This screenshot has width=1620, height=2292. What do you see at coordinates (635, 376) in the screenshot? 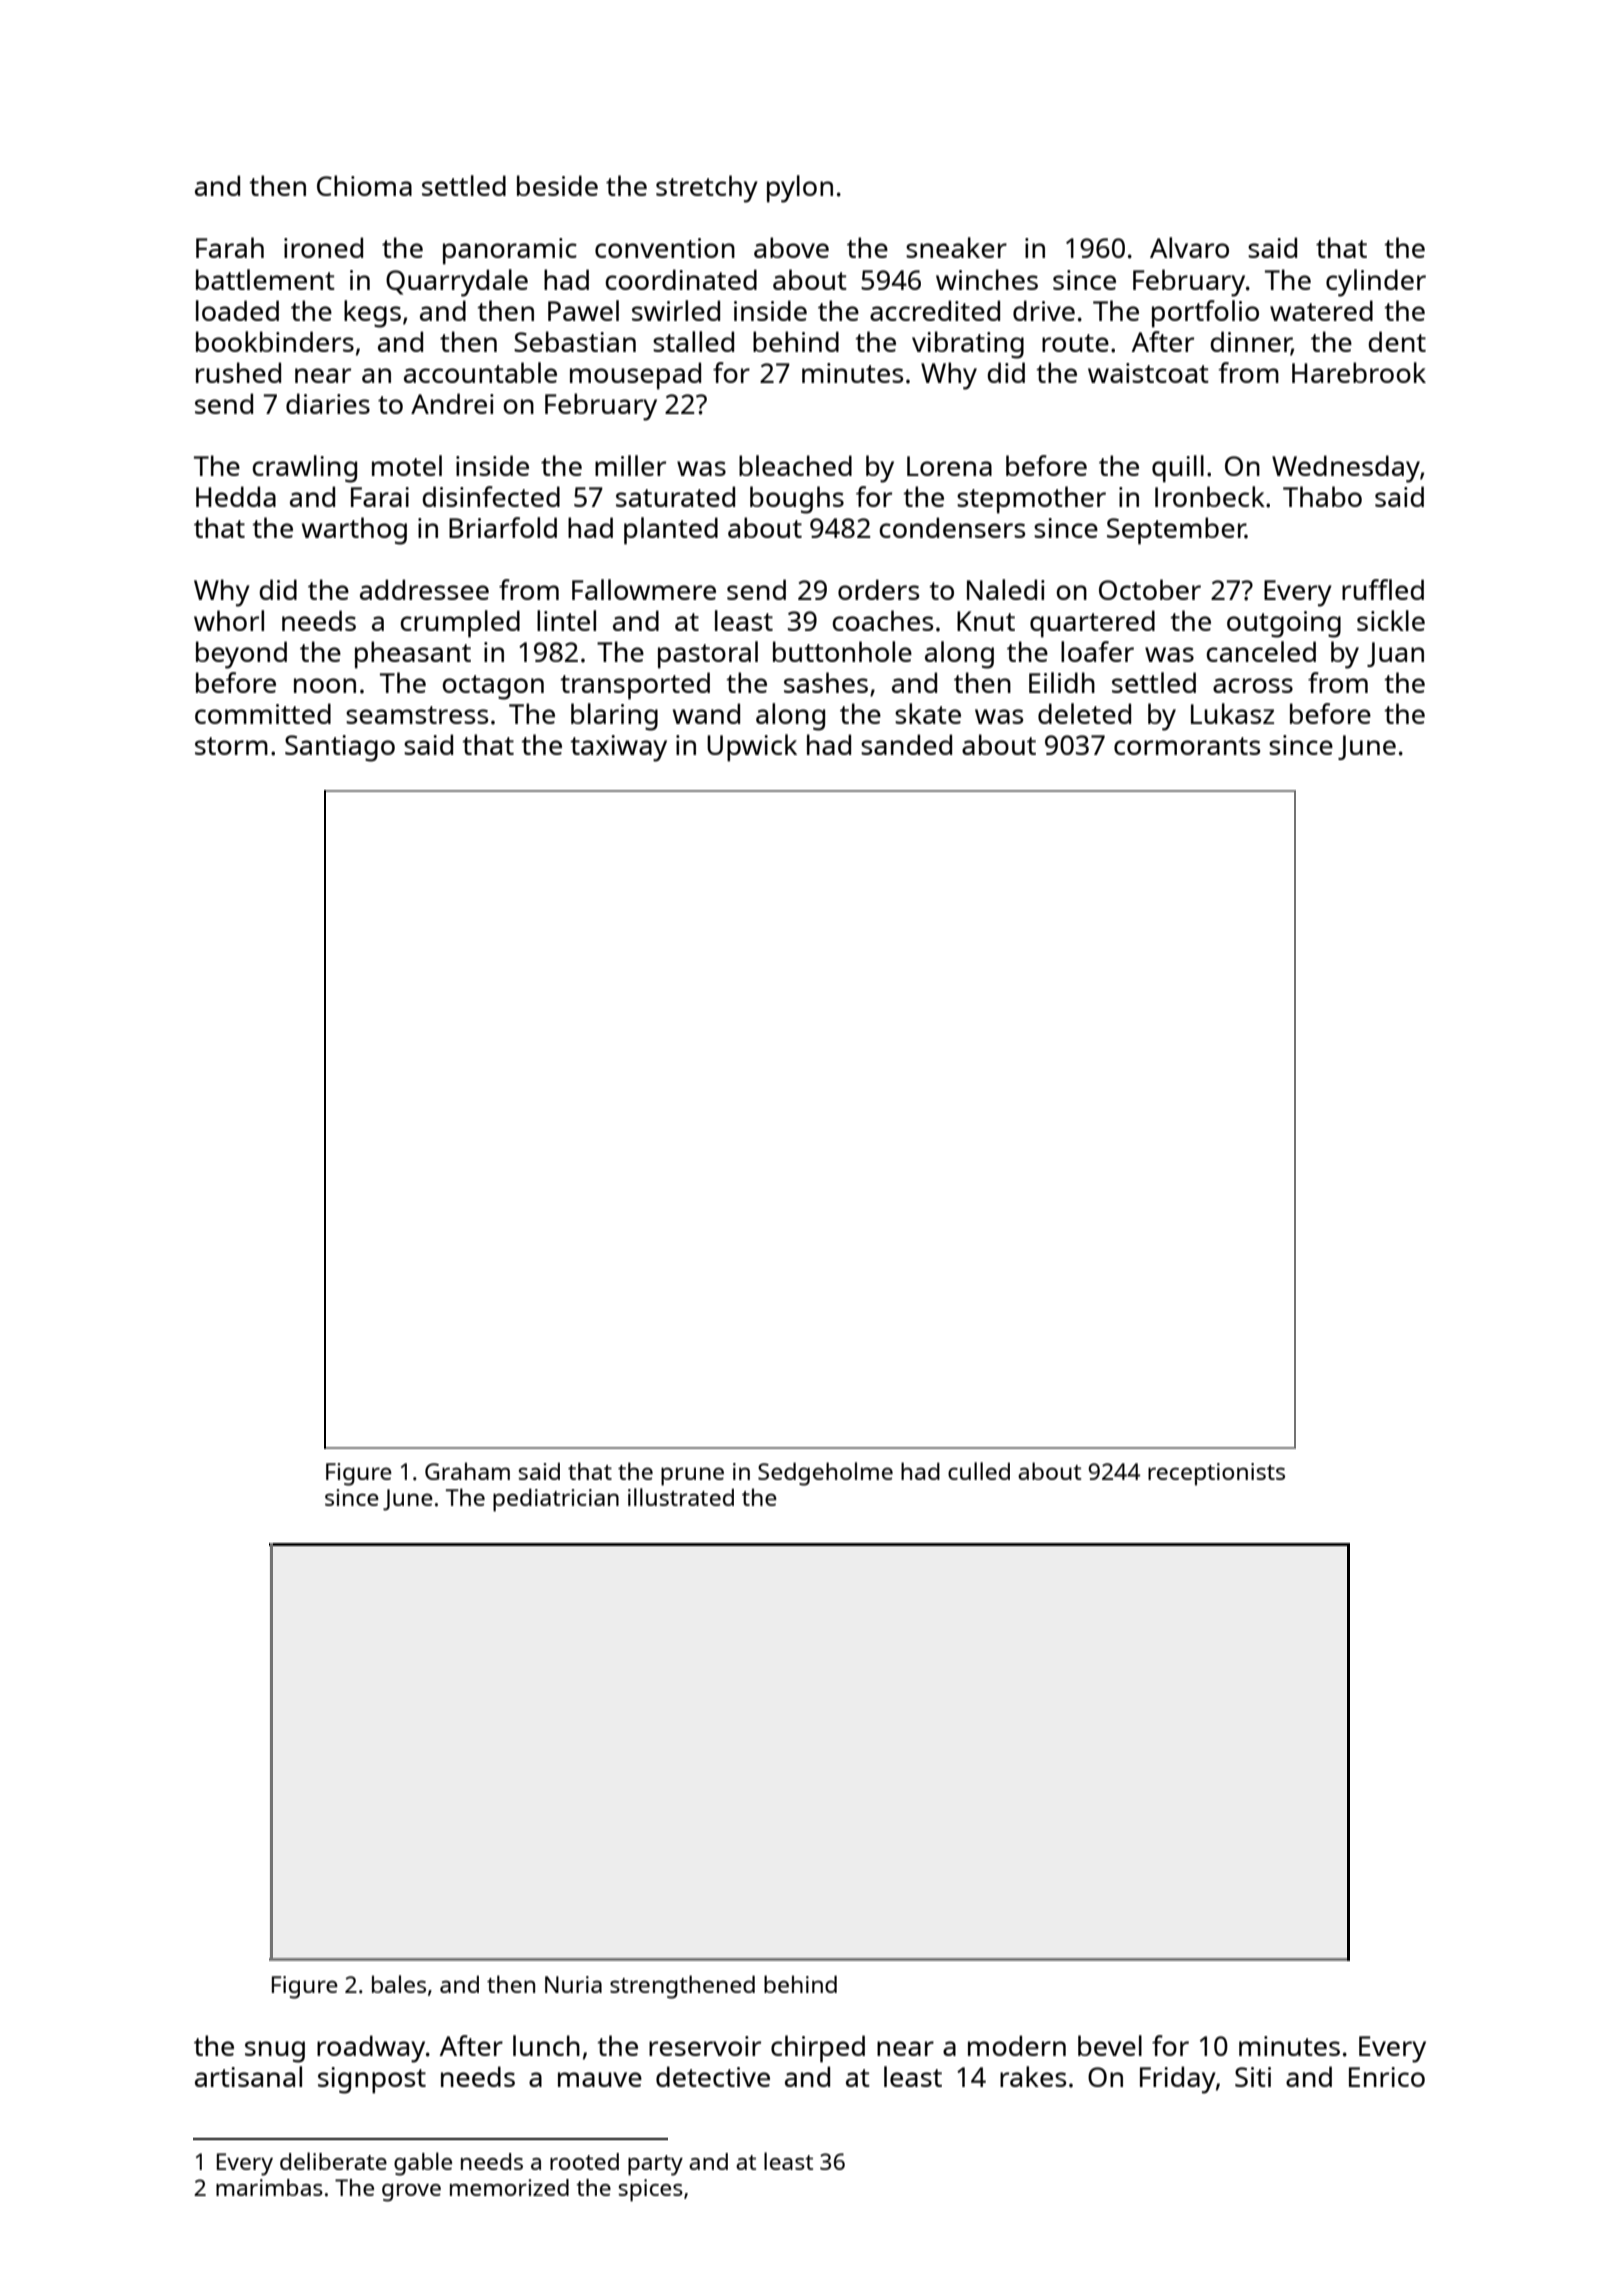
I see `mousepad` at bounding box center [635, 376].
